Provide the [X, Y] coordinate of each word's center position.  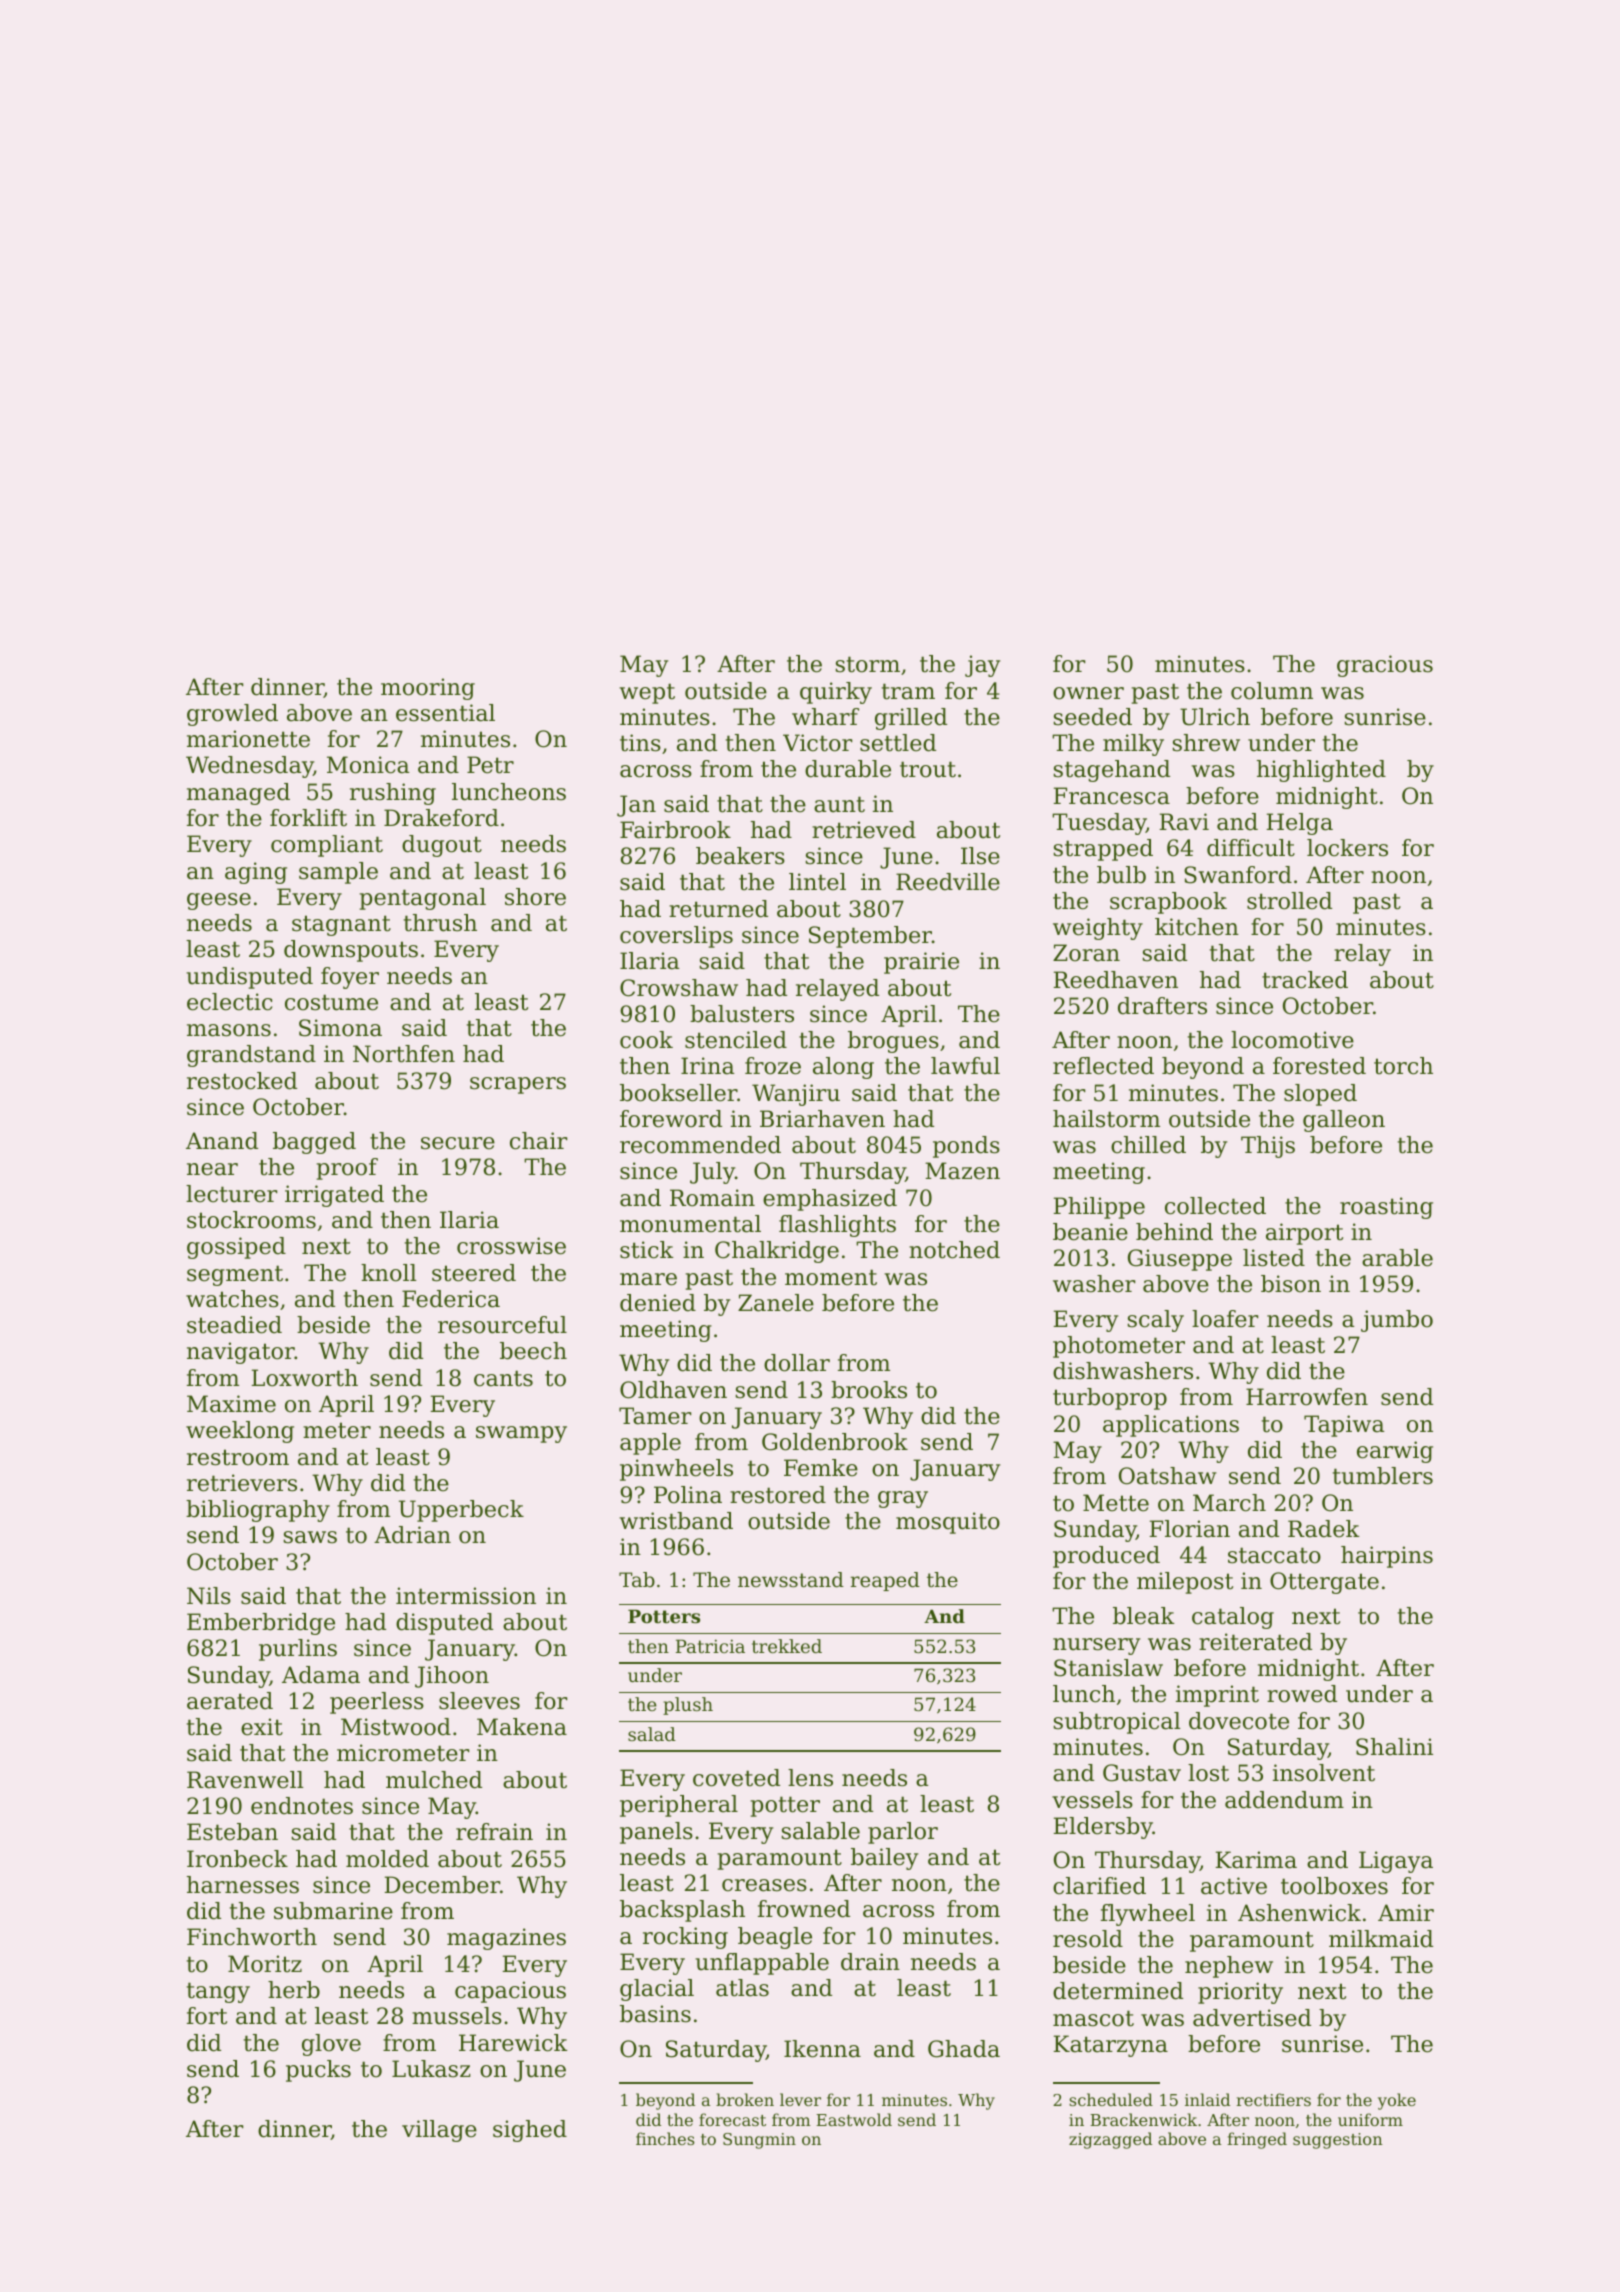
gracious [1385, 666]
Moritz [265, 1964]
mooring [428, 689]
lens [810, 1778]
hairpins [1387, 1557]
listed [1274, 1258]
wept [647, 693]
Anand [222, 1141]
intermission [466, 1596]
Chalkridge [777, 1252]
